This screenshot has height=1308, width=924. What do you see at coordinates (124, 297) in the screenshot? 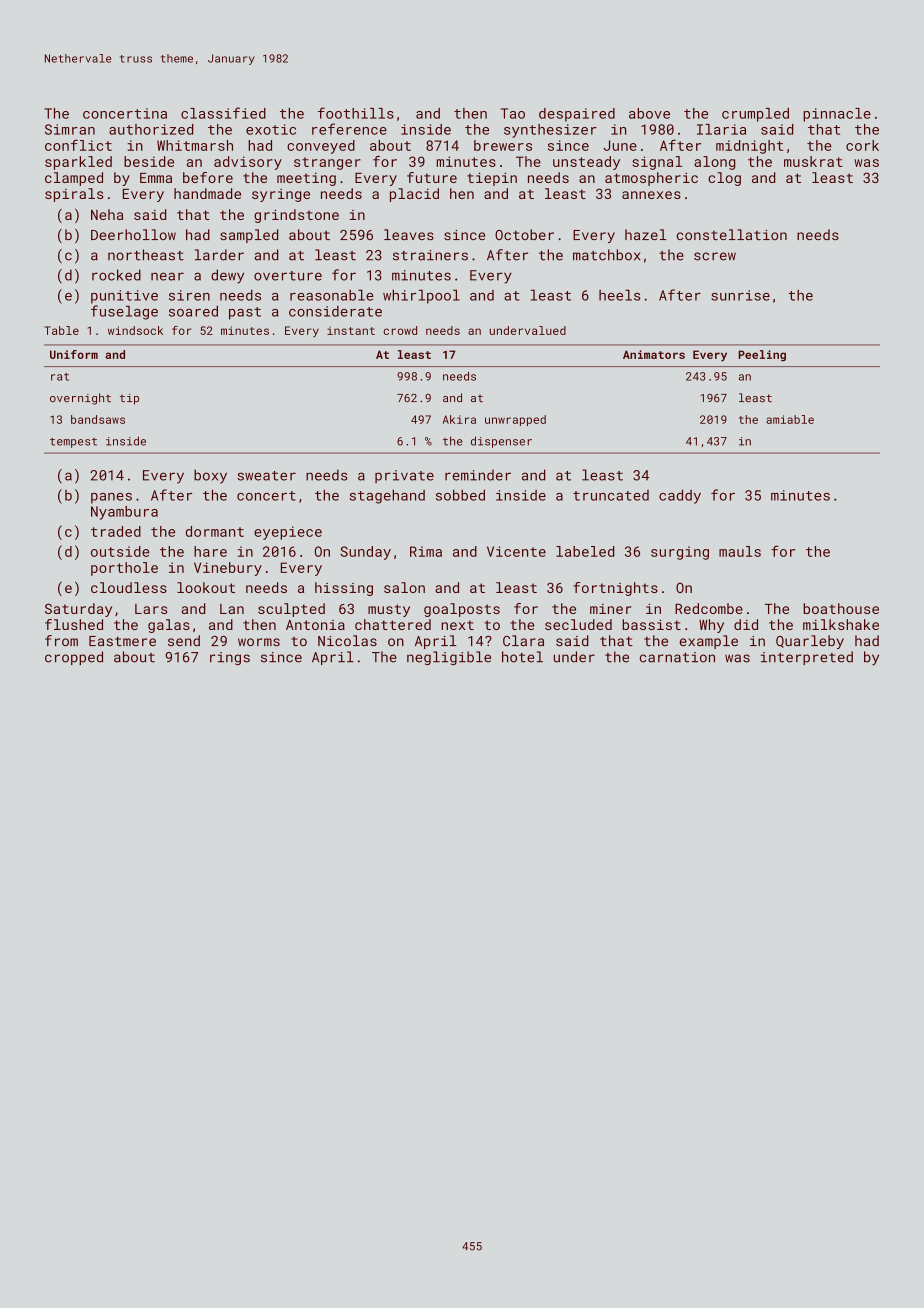
I see `punitive` at bounding box center [124, 297].
